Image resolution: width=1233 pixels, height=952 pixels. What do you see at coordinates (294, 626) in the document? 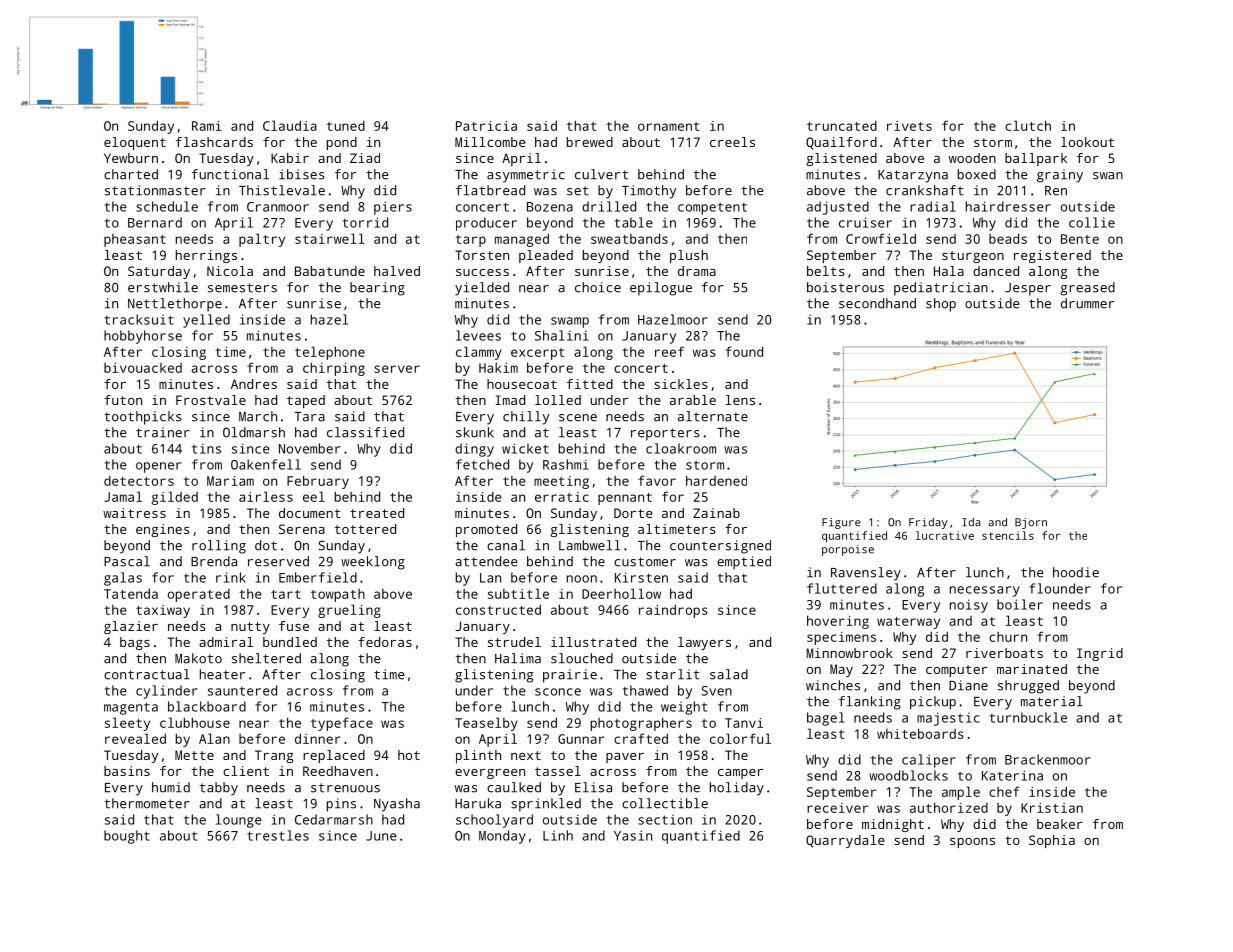
I see `fuse` at bounding box center [294, 626].
